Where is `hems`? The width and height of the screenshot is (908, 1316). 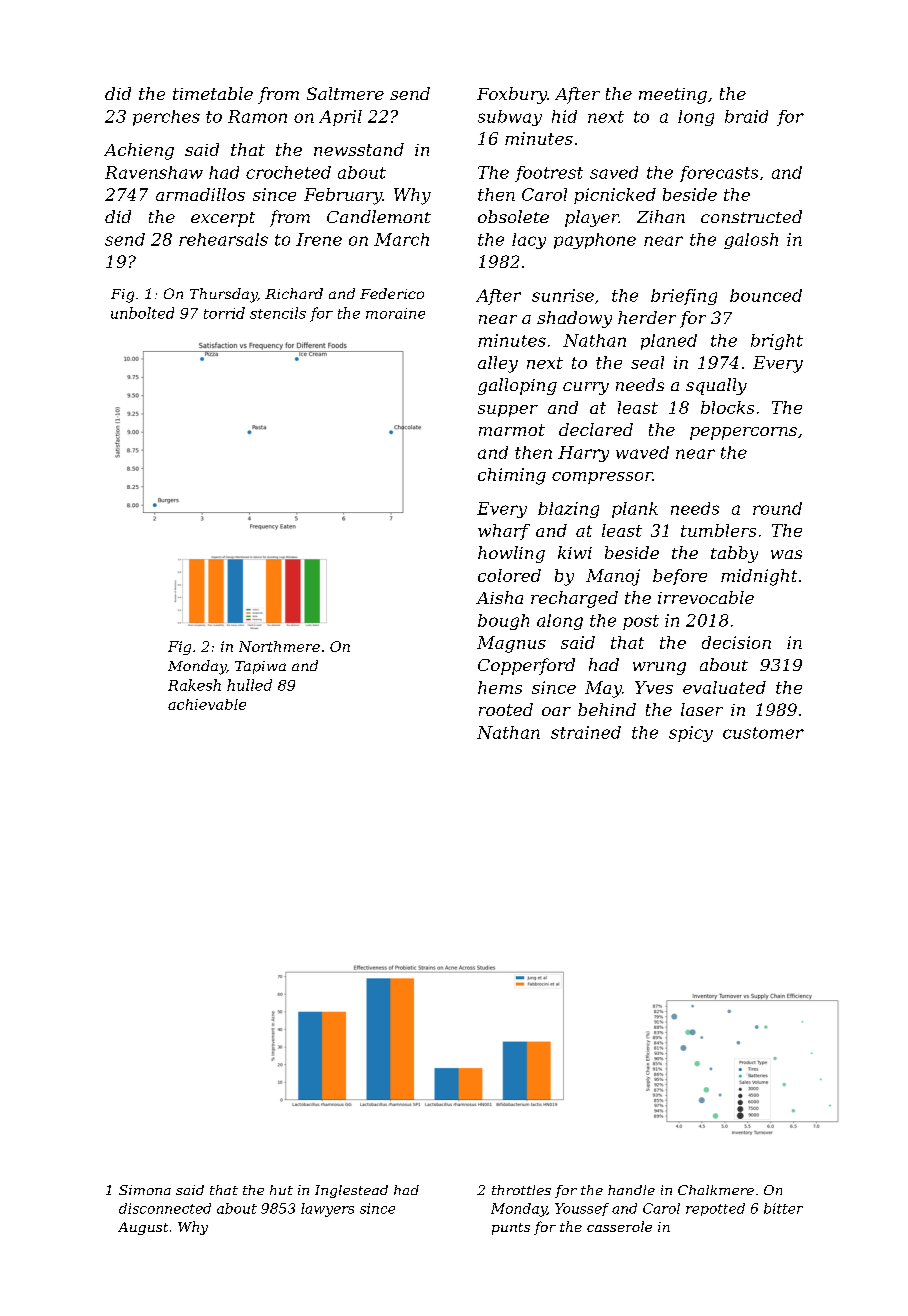 hems is located at coordinates (500, 687).
